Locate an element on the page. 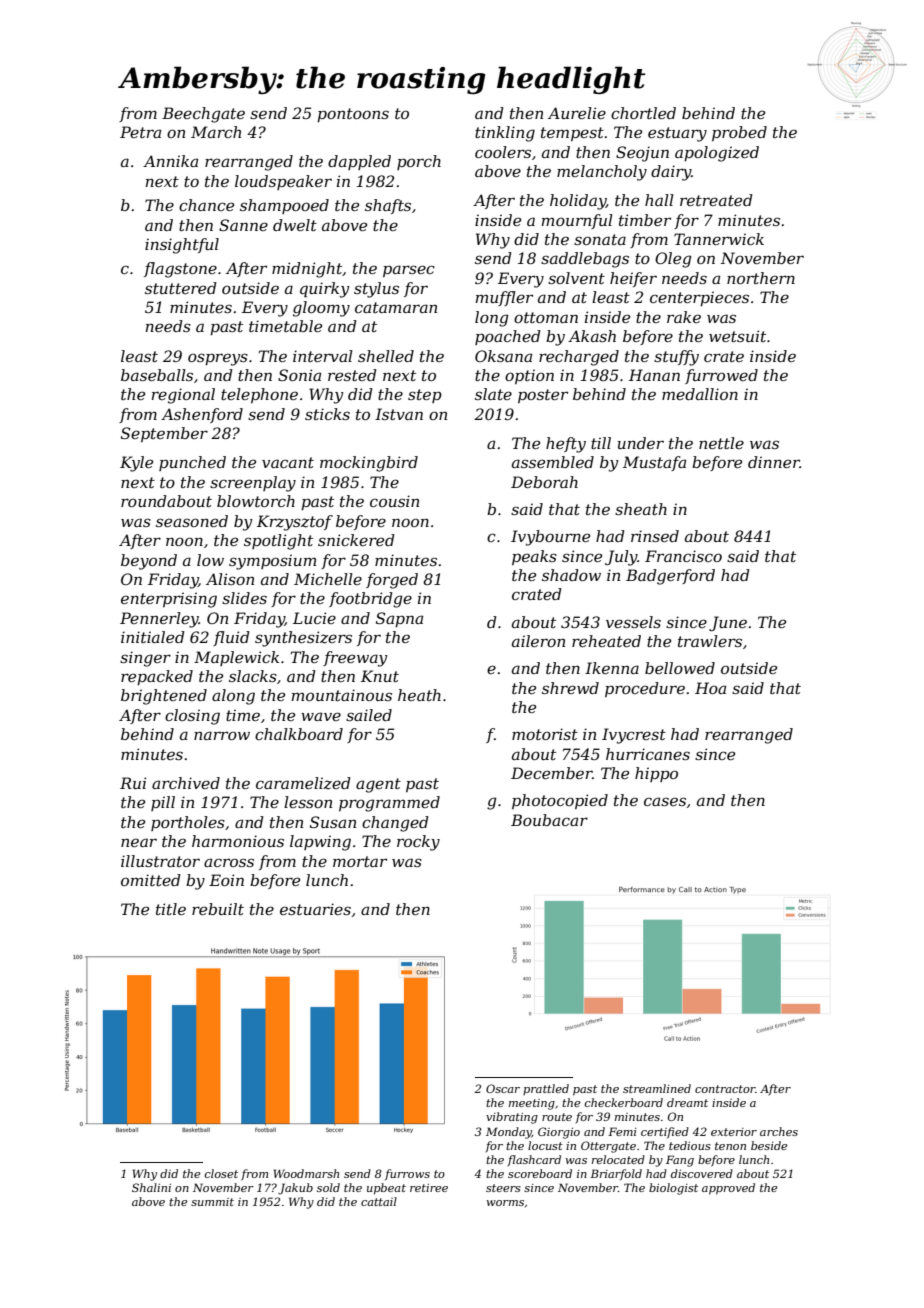  archived is located at coordinates (186, 783).
